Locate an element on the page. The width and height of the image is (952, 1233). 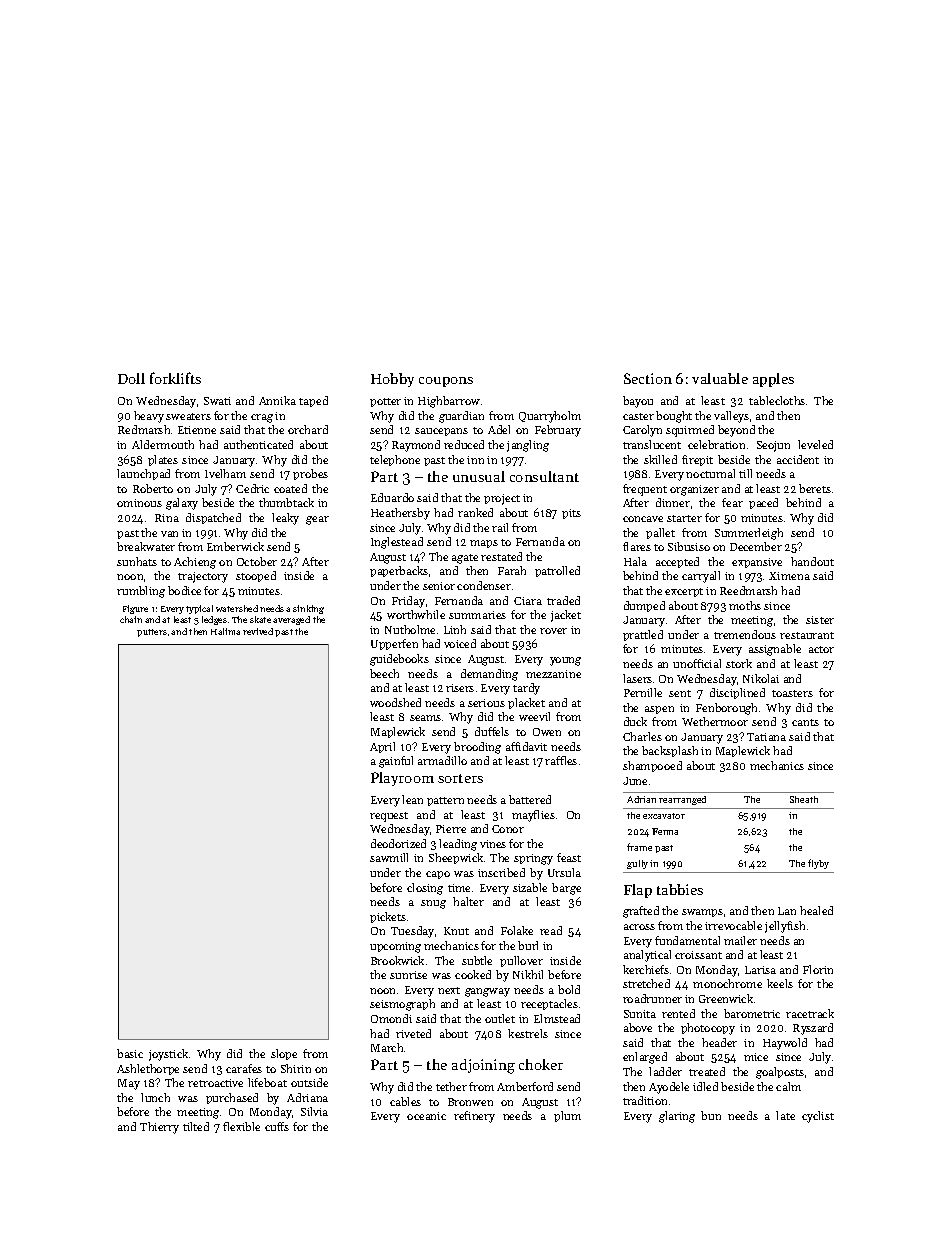
concave is located at coordinates (643, 519).
